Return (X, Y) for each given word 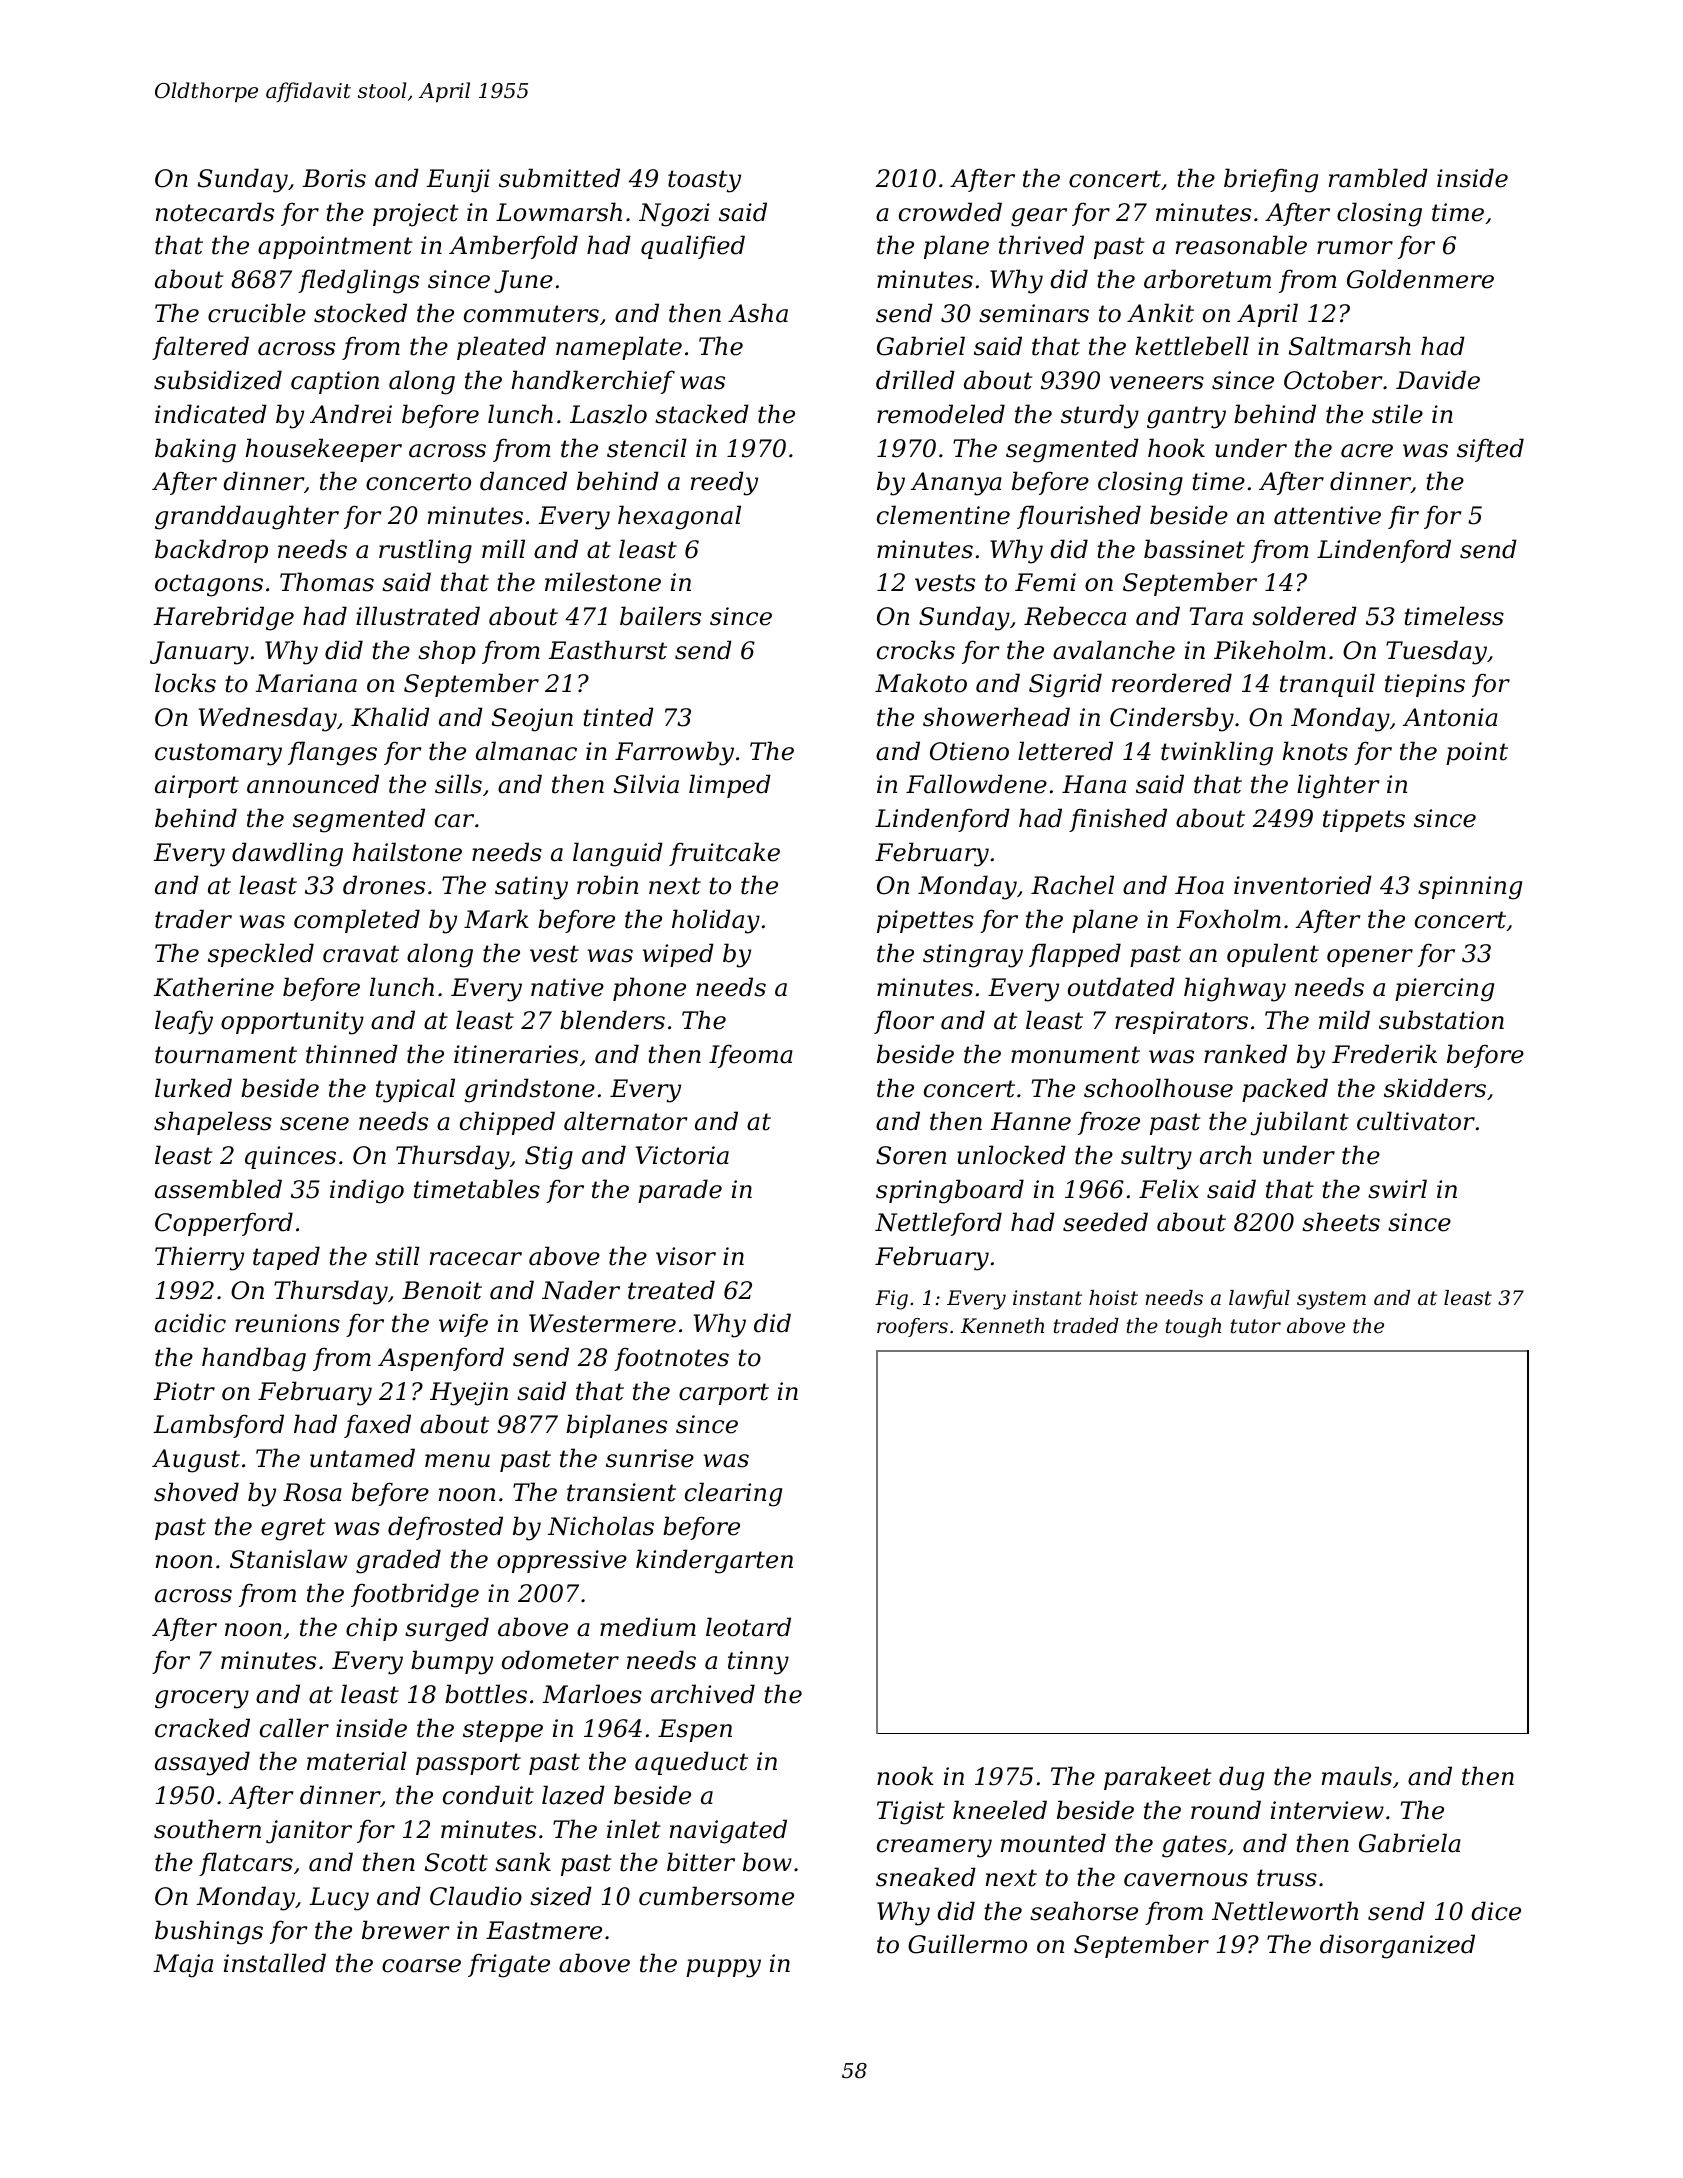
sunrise (650, 1458)
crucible (257, 313)
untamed (362, 1458)
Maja (183, 1966)
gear (1039, 217)
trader (193, 919)
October (1333, 380)
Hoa (1199, 885)
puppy (723, 1968)
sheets (1341, 1222)
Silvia (646, 784)
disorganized (1397, 1946)
